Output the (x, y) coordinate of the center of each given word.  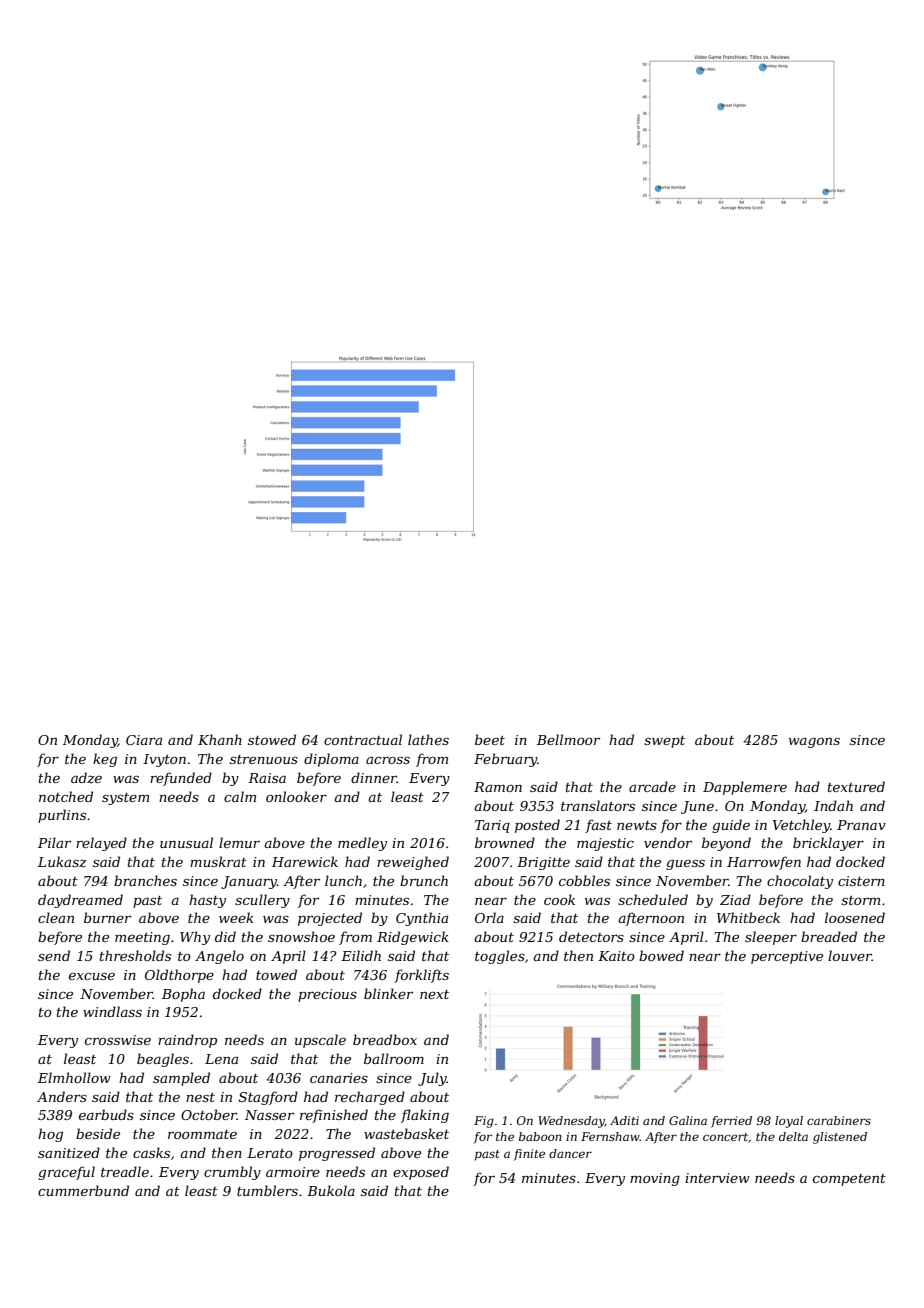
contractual (363, 739)
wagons (814, 742)
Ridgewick (413, 938)
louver (850, 955)
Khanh (220, 739)
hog (50, 1135)
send (54, 955)
